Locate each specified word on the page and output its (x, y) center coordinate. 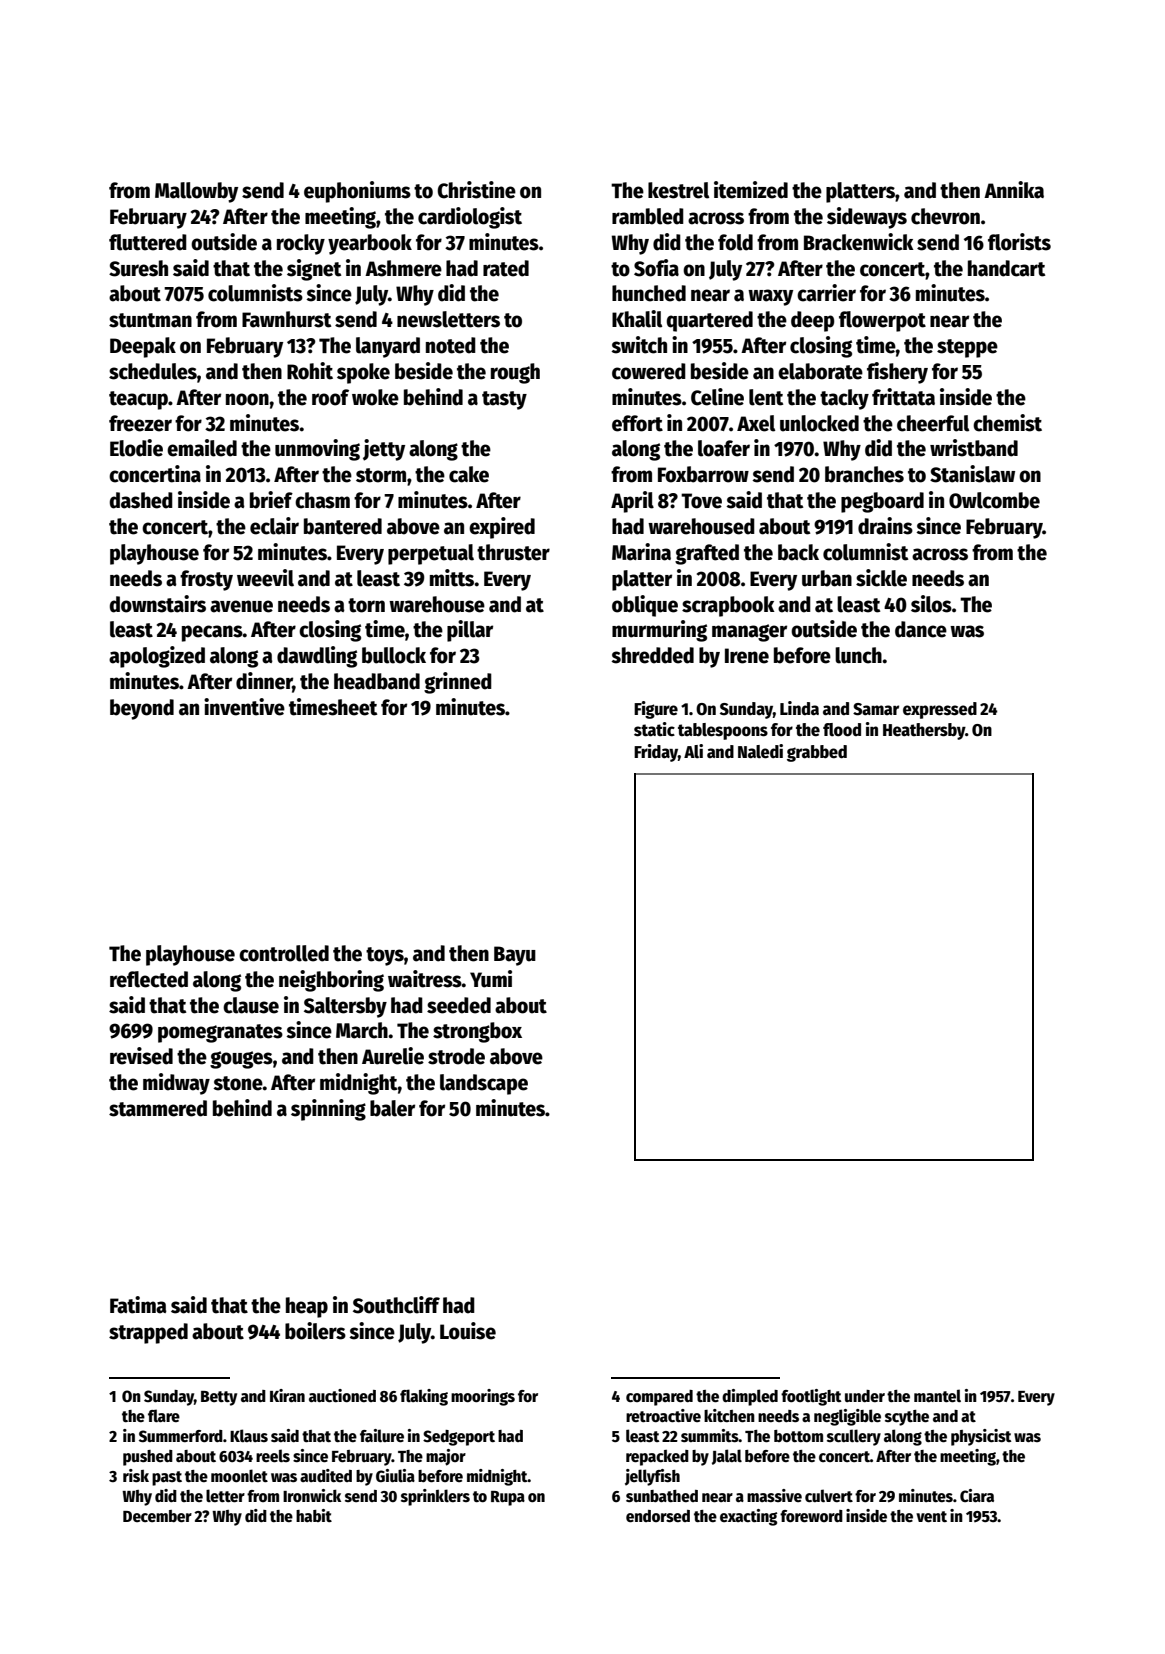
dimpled (750, 1397)
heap (307, 1307)
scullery (854, 1437)
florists (1019, 242)
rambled (648, 216)
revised (141, 1056)
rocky (301, 244)
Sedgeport (459, 1438)
